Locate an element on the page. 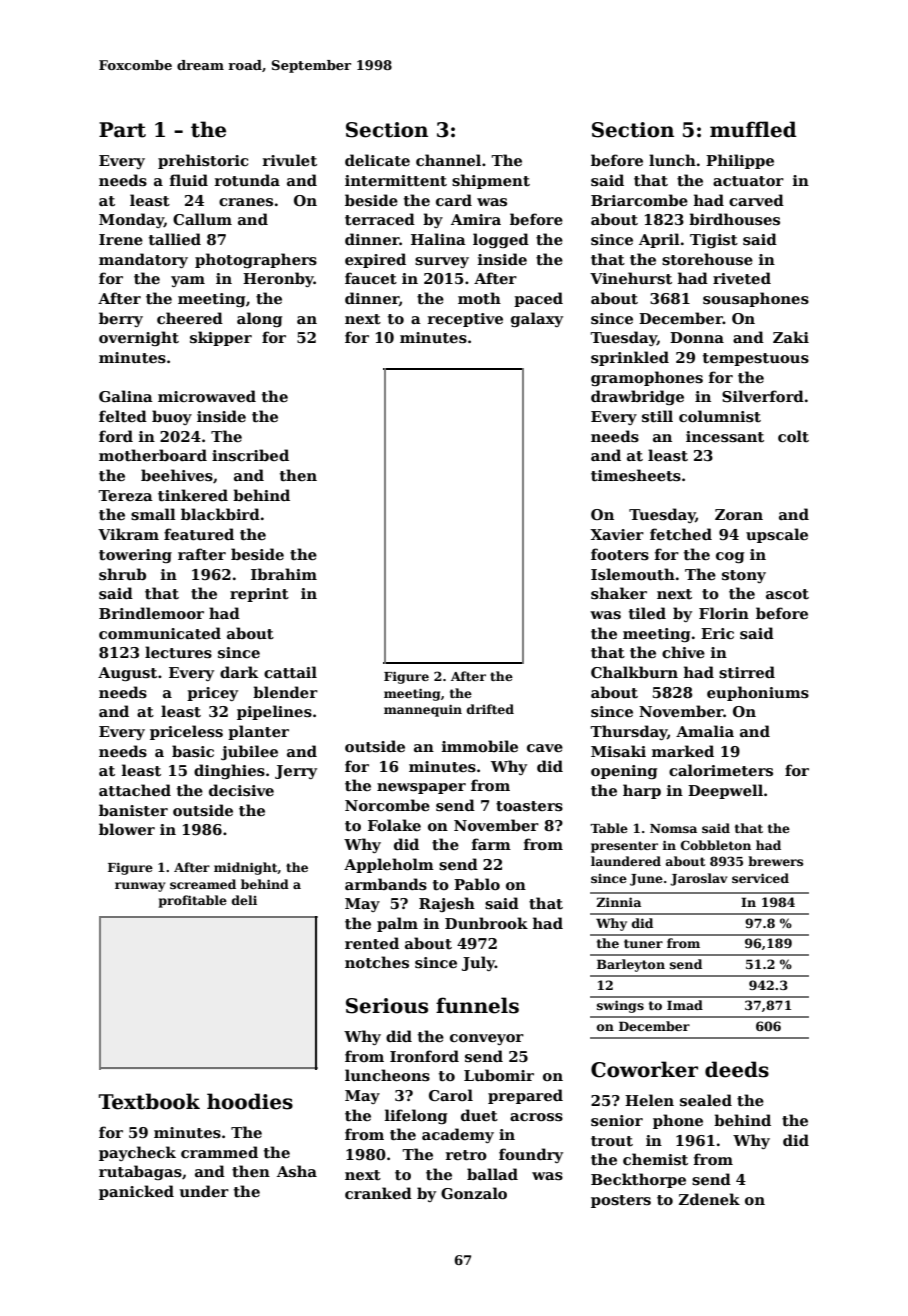  Dunbrook is located at coordinates (486, 923).
